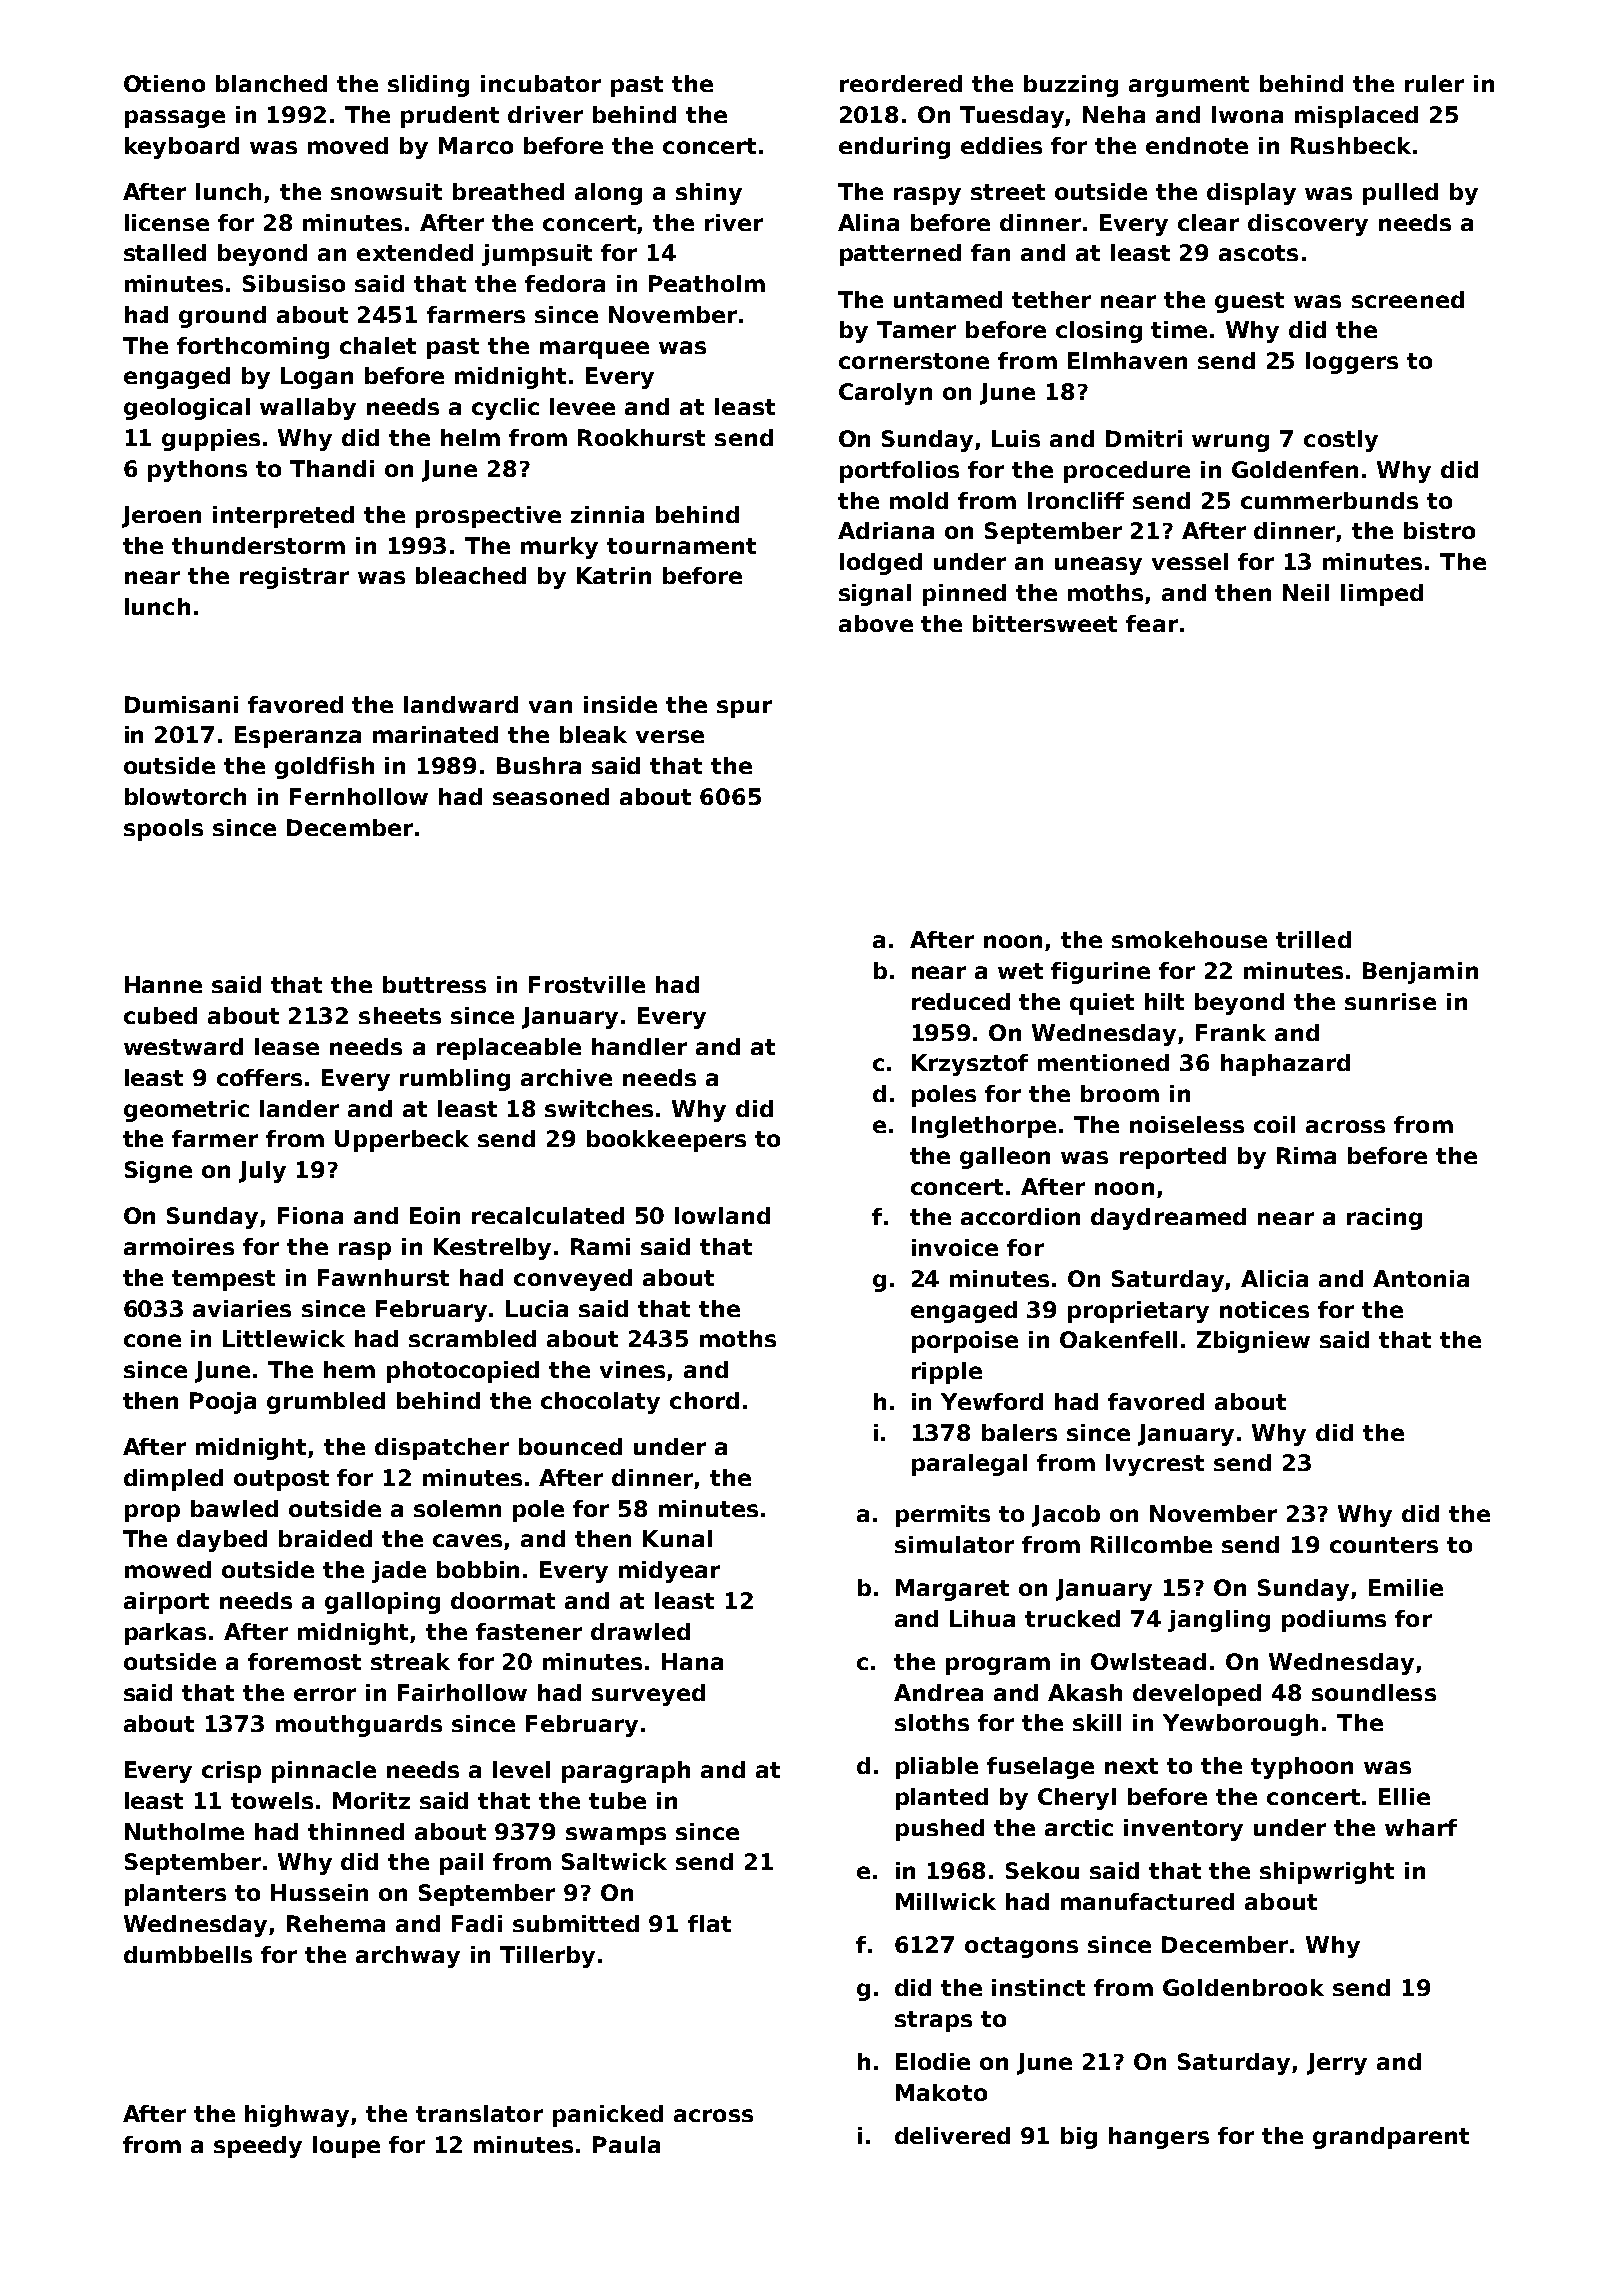  I want to click on buzzing, so click(1071, 86).
